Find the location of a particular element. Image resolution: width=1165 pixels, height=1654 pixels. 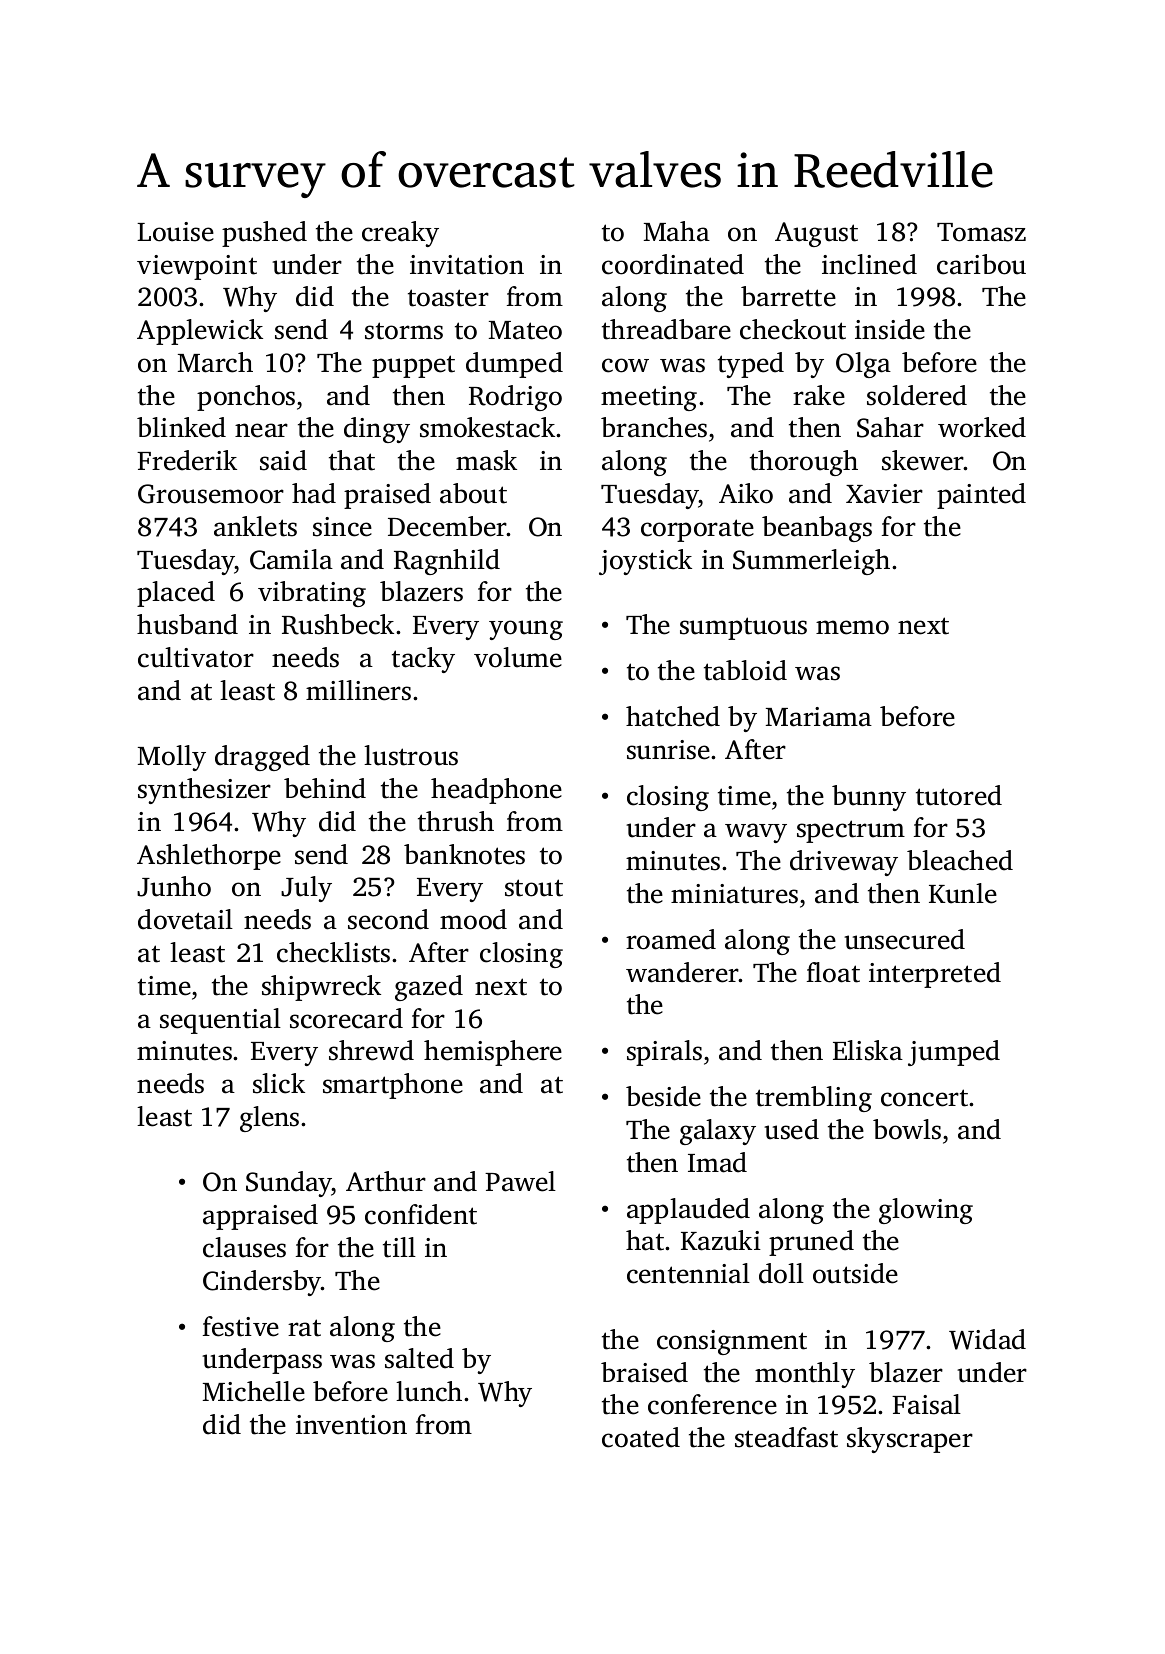

Sunday is located at coordinates (289, 1184).
